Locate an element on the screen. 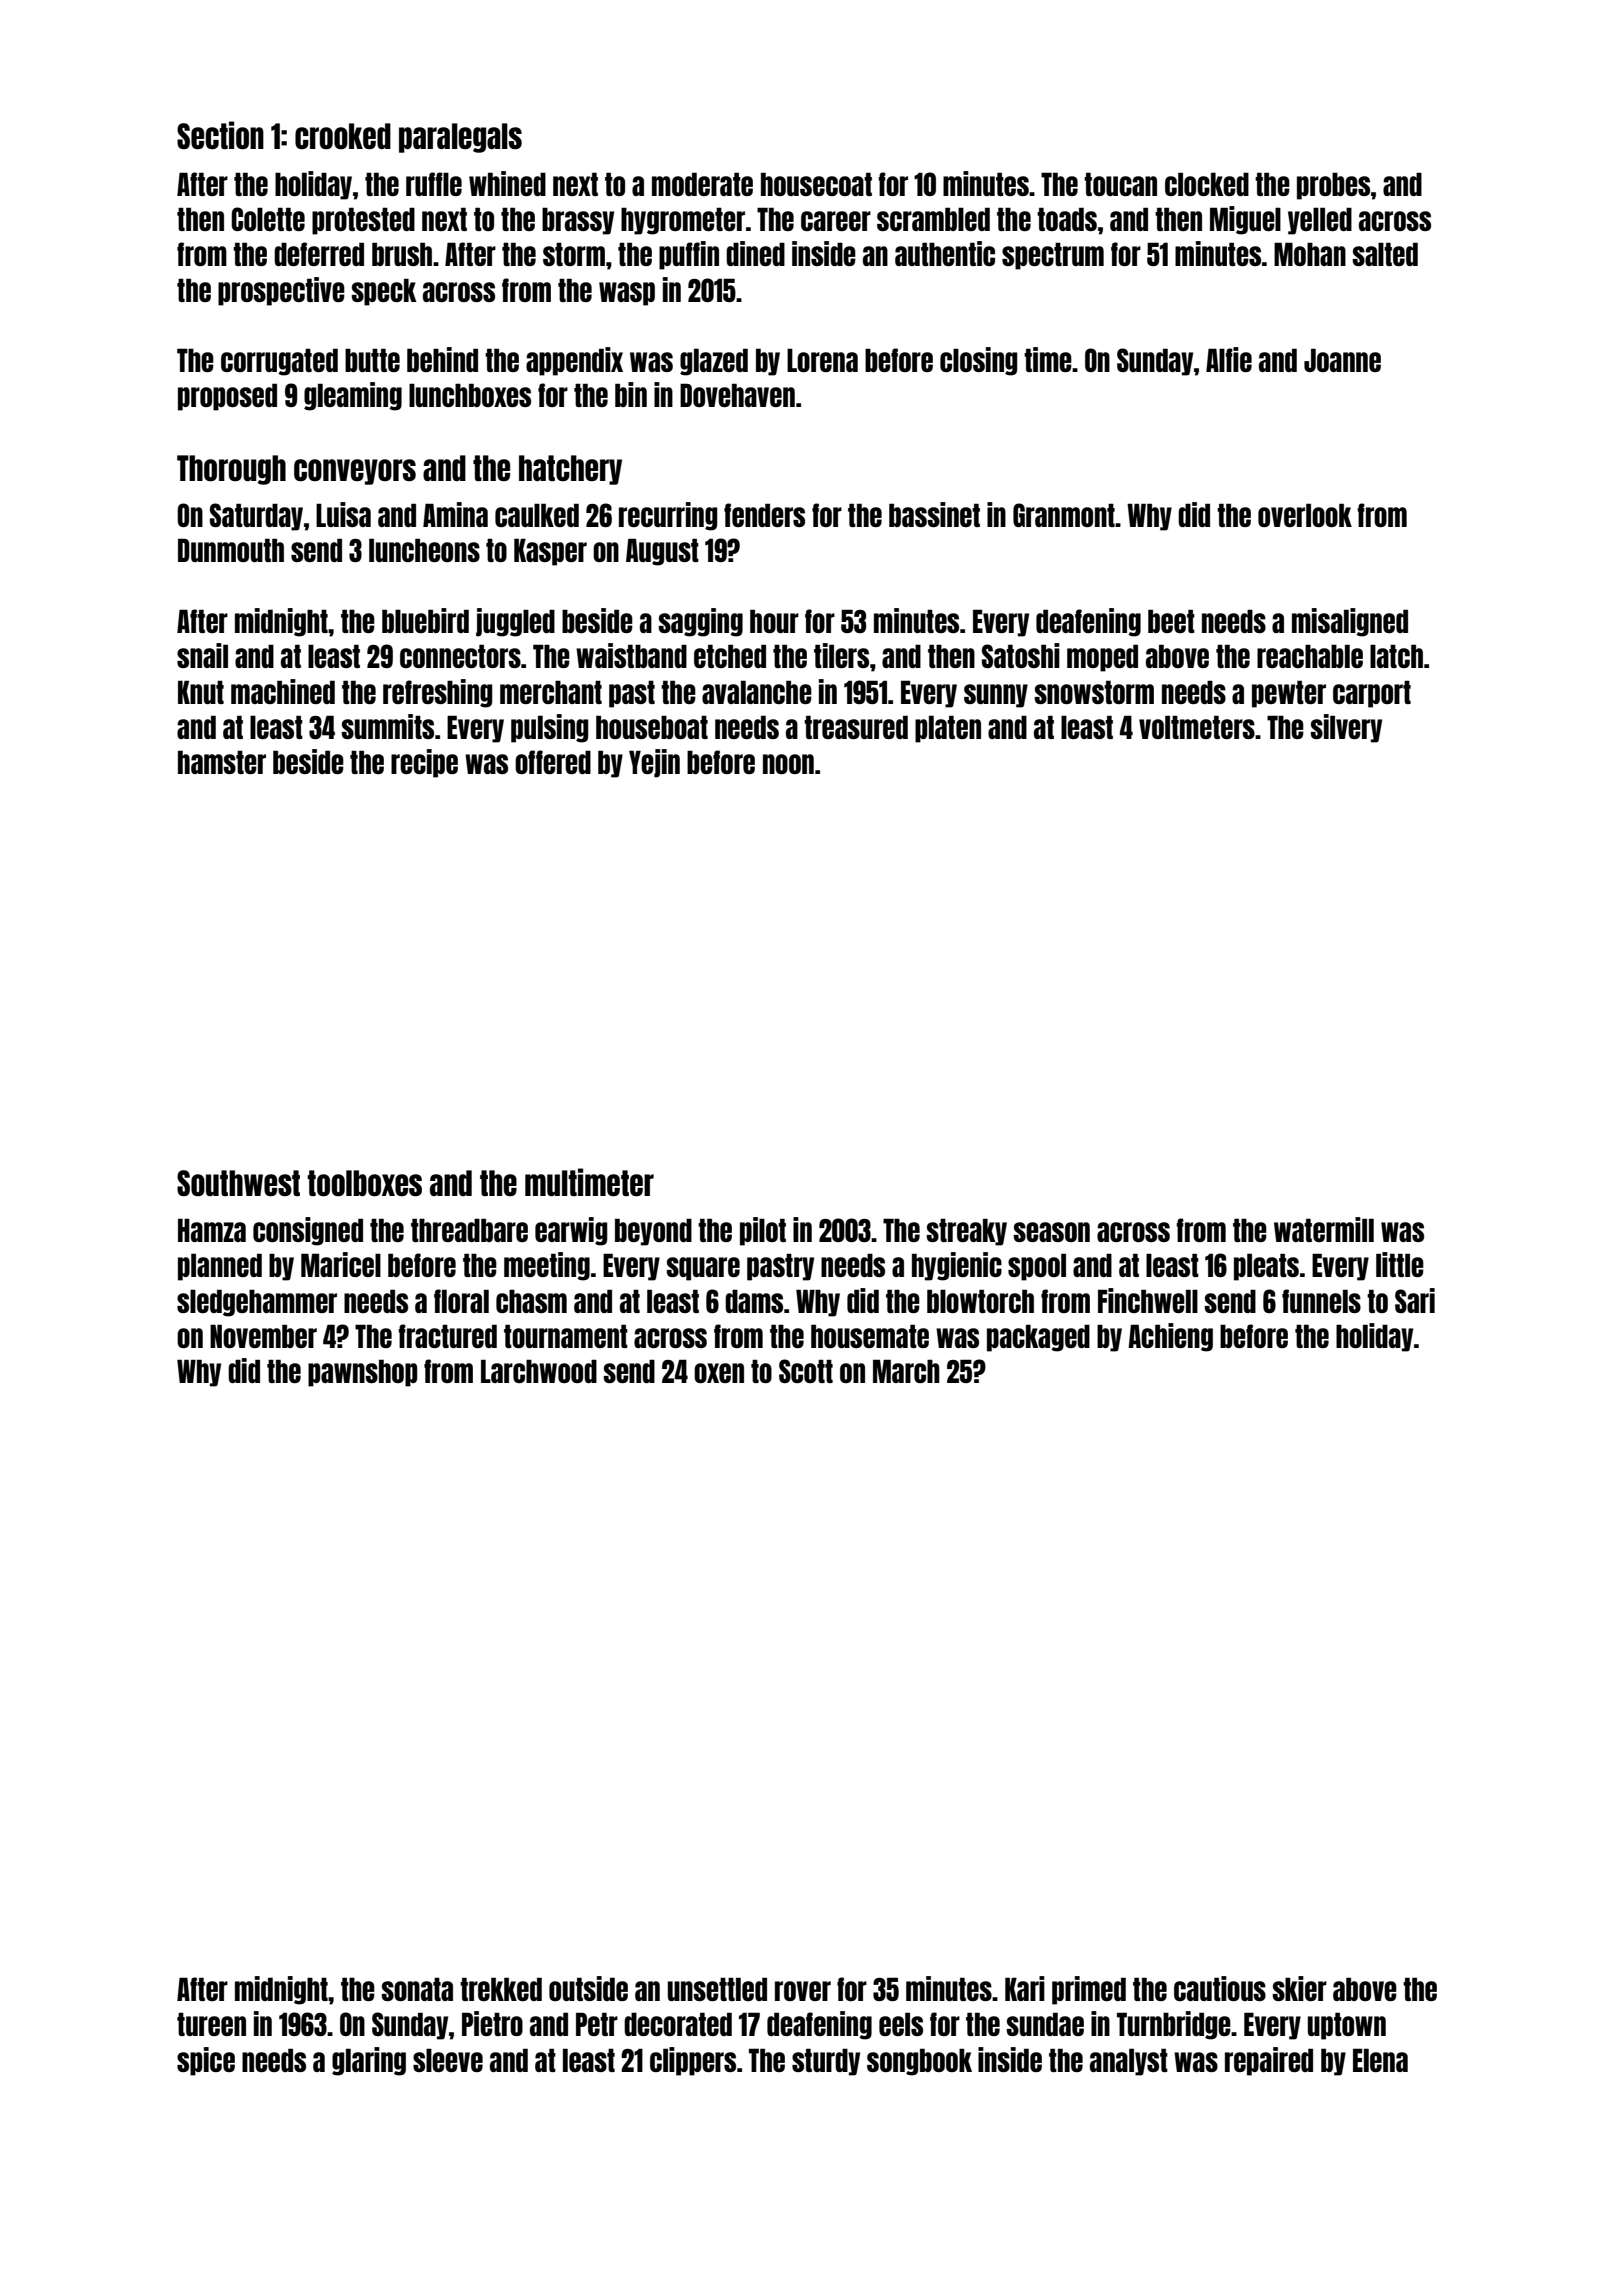 Image resolution: width=1620 pixels, height=2292 pixels. tilers is located at coordinates (841, 655).
